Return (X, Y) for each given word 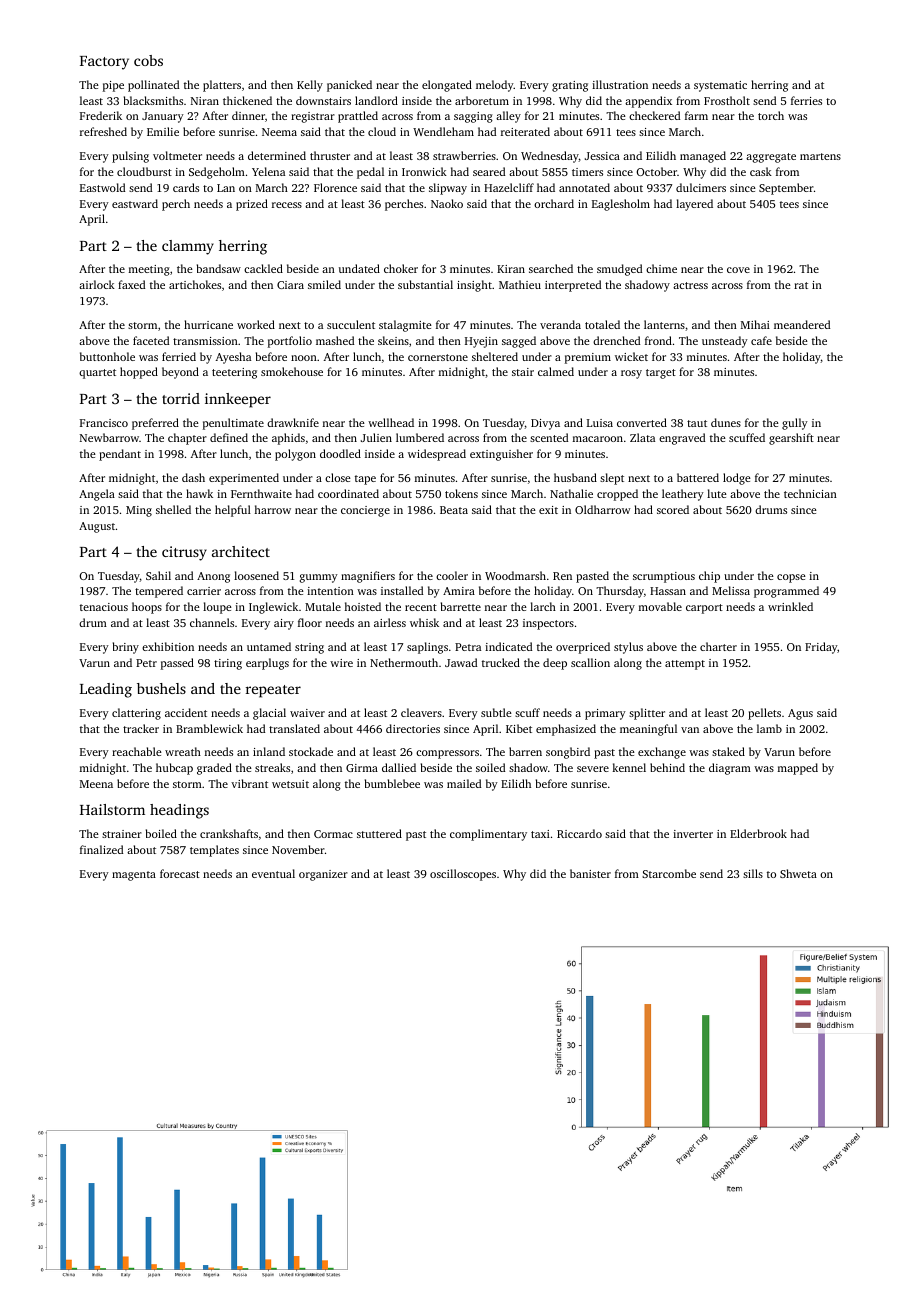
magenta (134, 876)
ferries (806, 100)
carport (704, 609)
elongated (447, 86)
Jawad (461, 662)
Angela (97, 495)
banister (590, 873)
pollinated (153, 86)
